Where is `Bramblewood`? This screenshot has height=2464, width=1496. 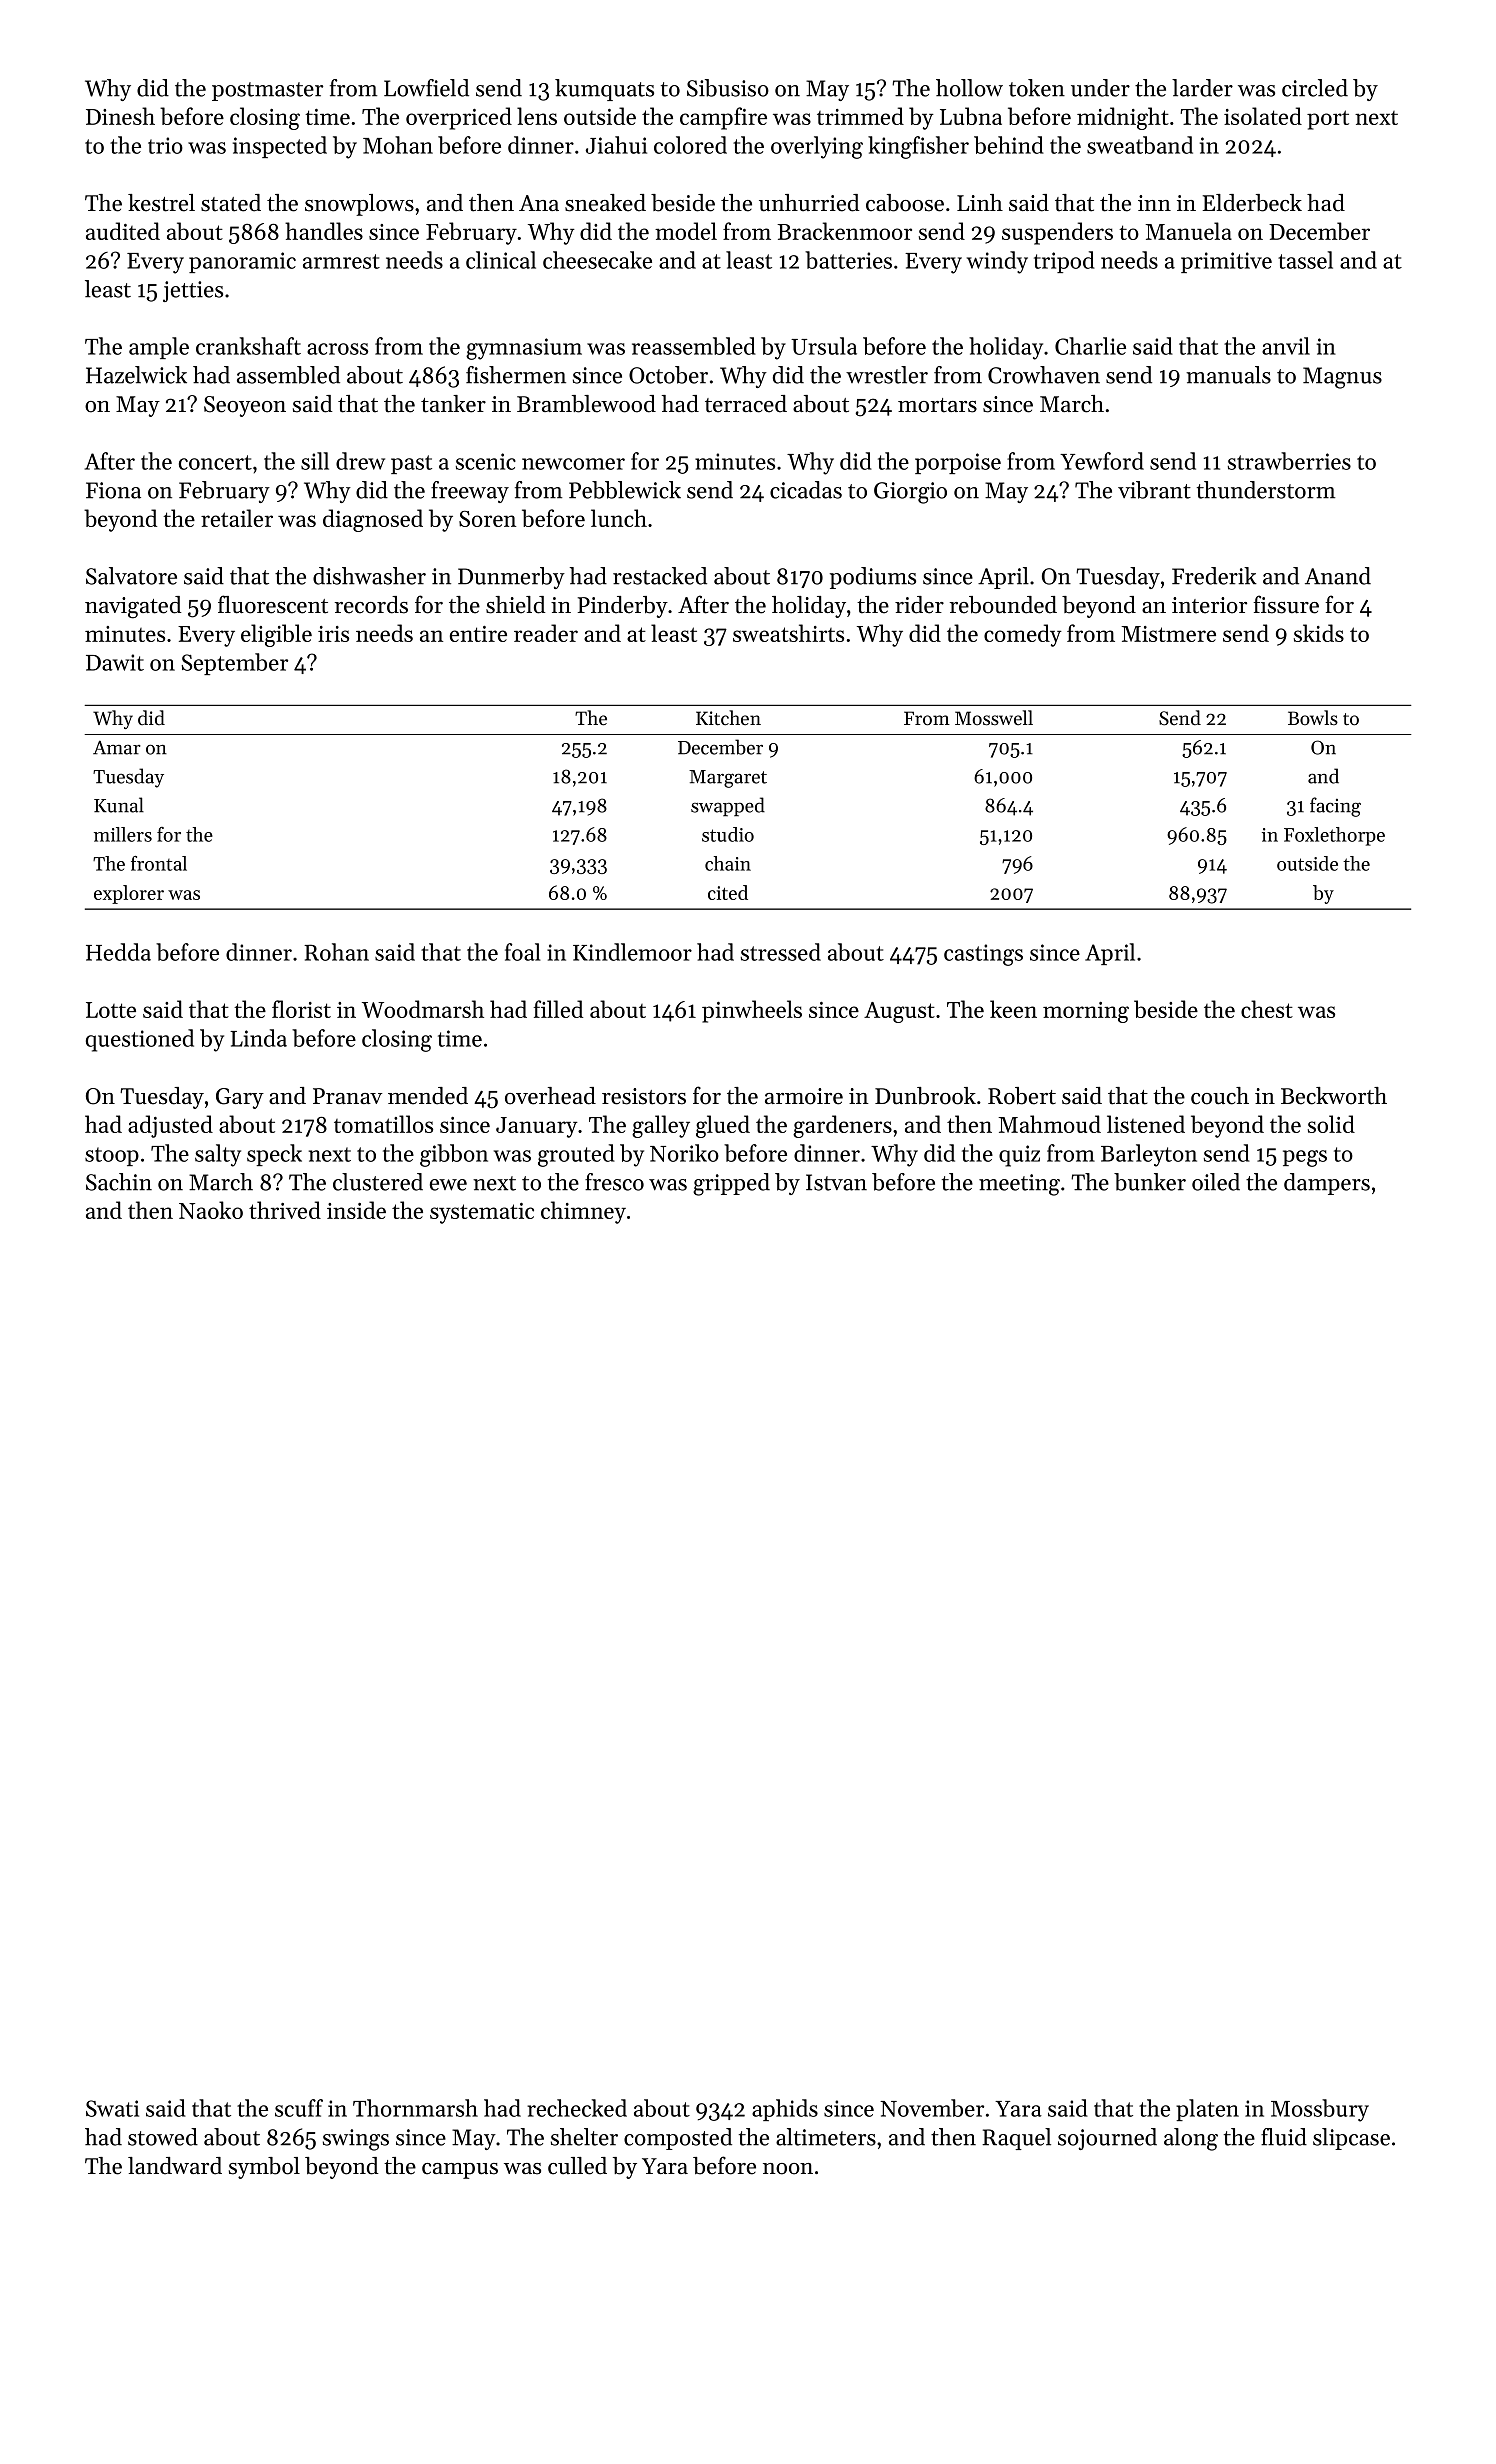
Bramblewood is located at coordinates (586, 404).
